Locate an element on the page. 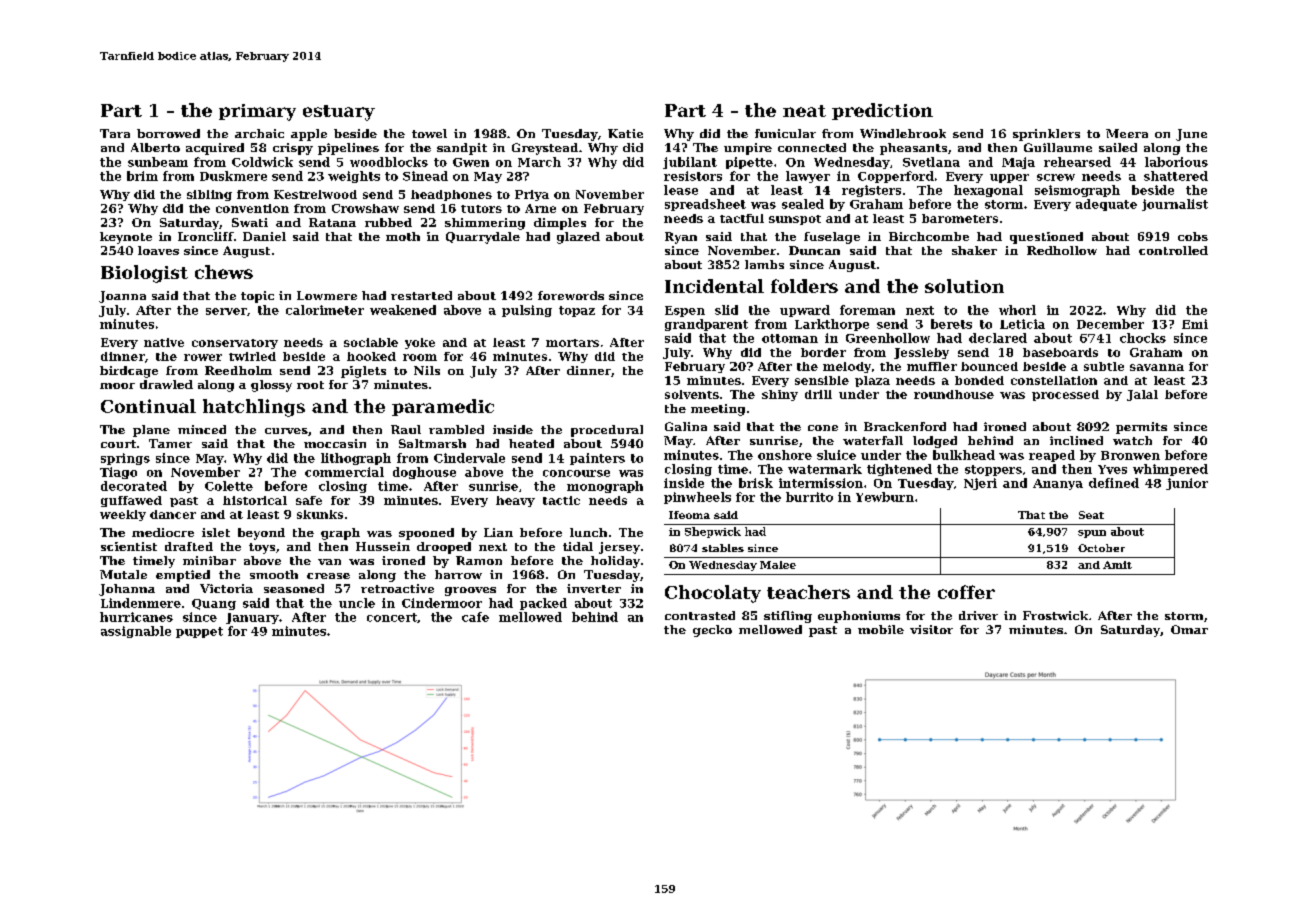 Image resolution: width=1308 pixels, height=924 pixels. neat is located at coordinates (804, 111).
